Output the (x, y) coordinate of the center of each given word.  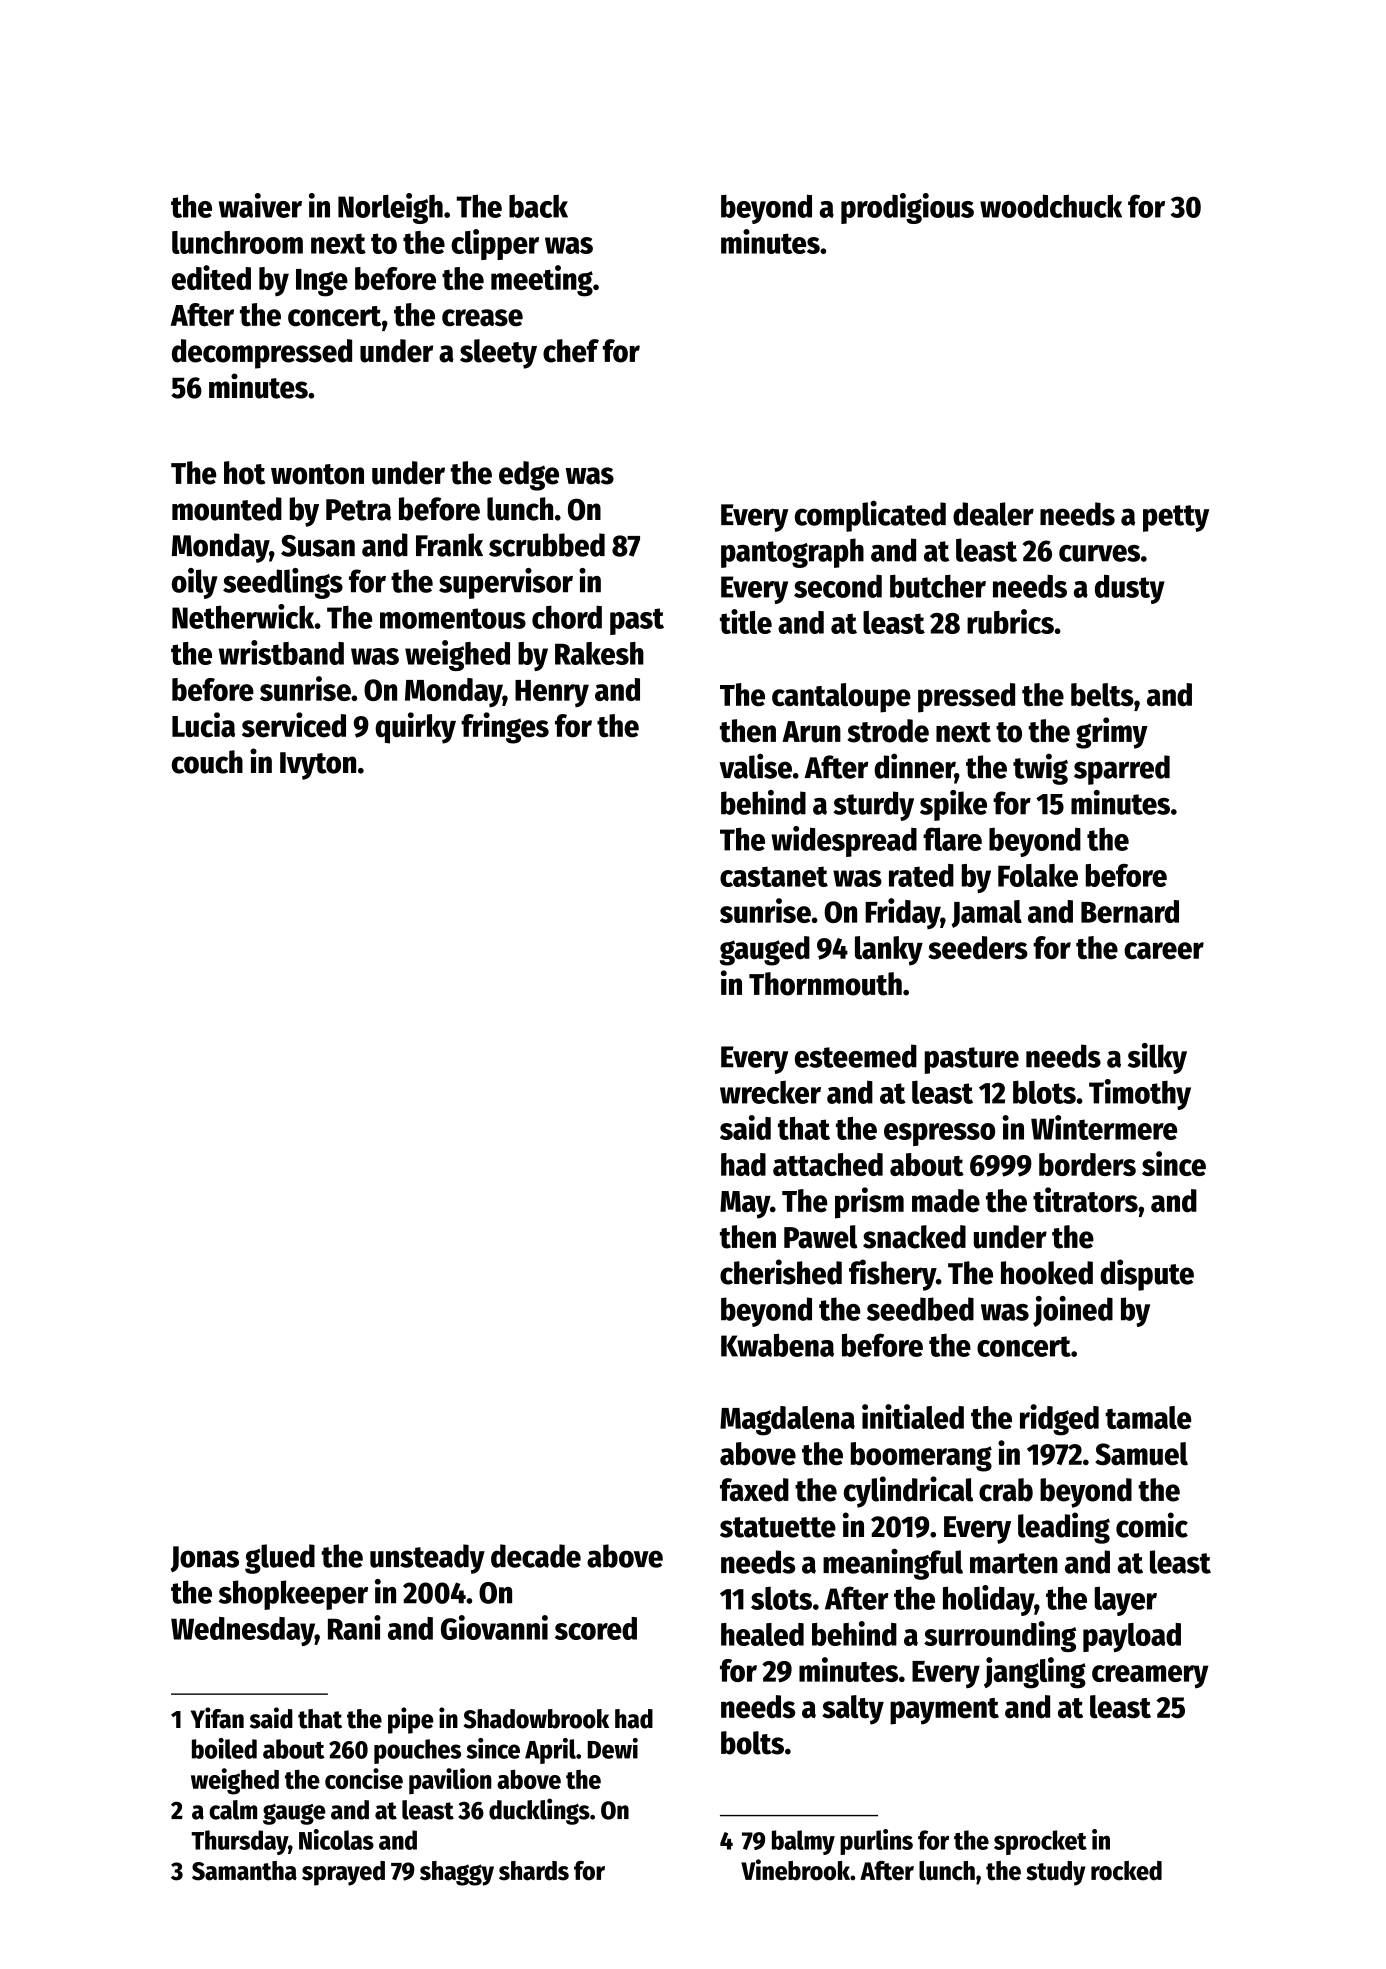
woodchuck (1051, 206)
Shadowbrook (536, 1719)
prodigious (907, 208)
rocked (1126, 1871)
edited (211, 277)
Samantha (244, 1871)
